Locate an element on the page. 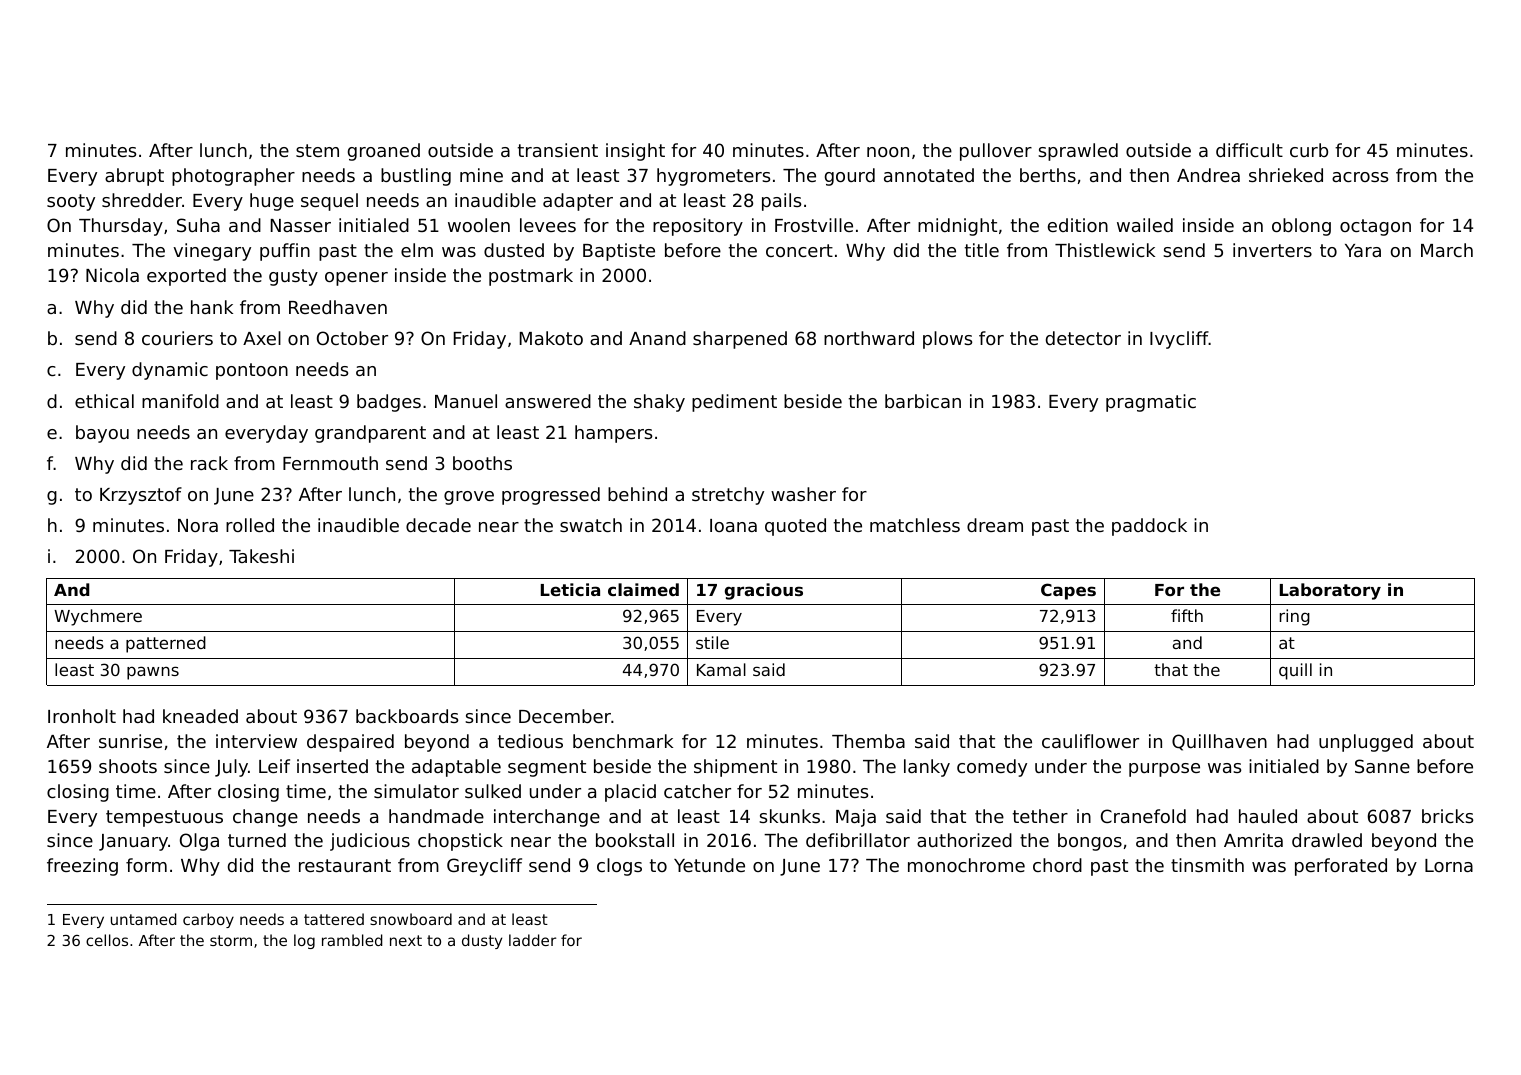  ladder is located at coordinates (532, 940).
